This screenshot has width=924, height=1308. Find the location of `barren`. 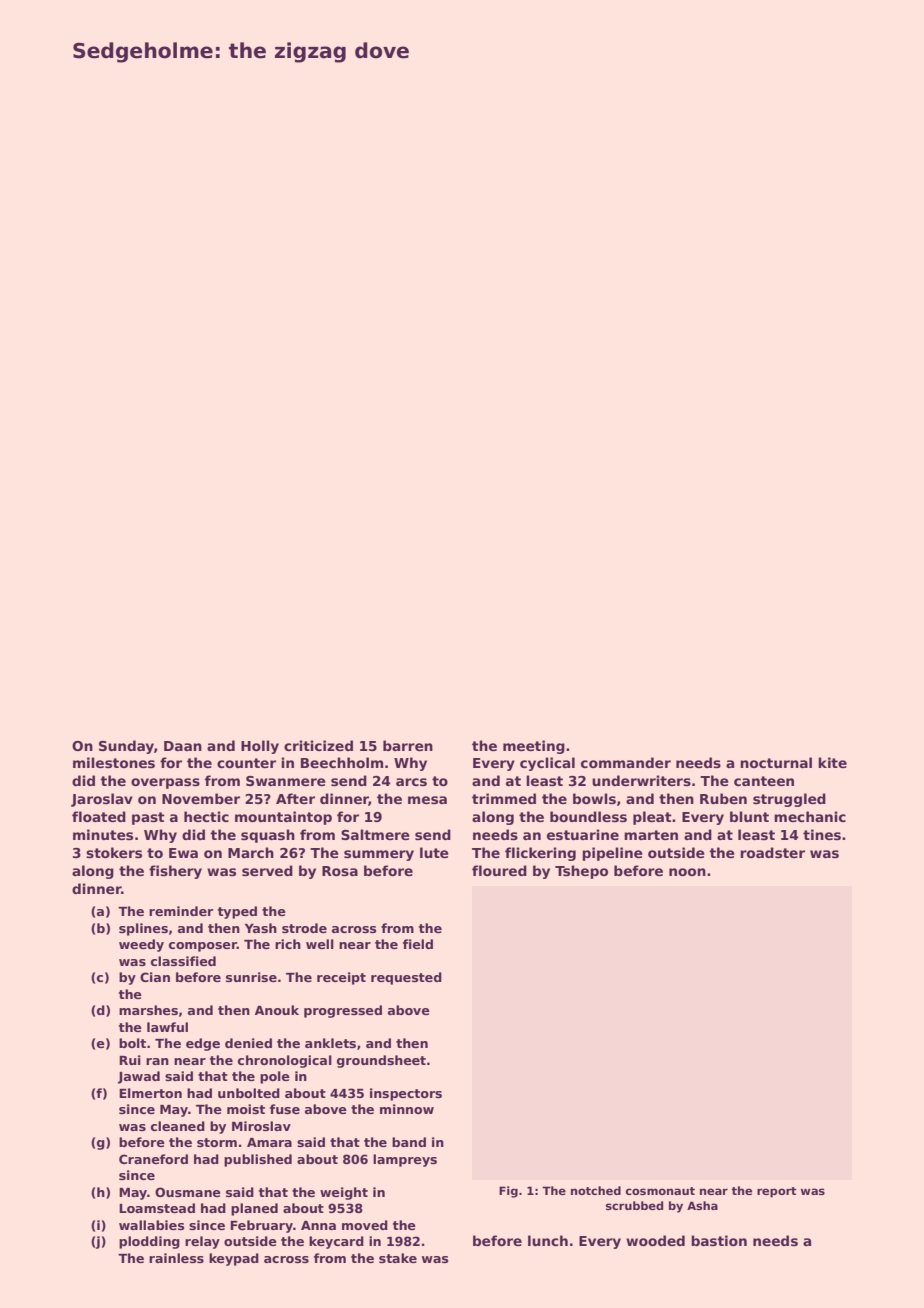

barren is located at coordinates (408, 745).
